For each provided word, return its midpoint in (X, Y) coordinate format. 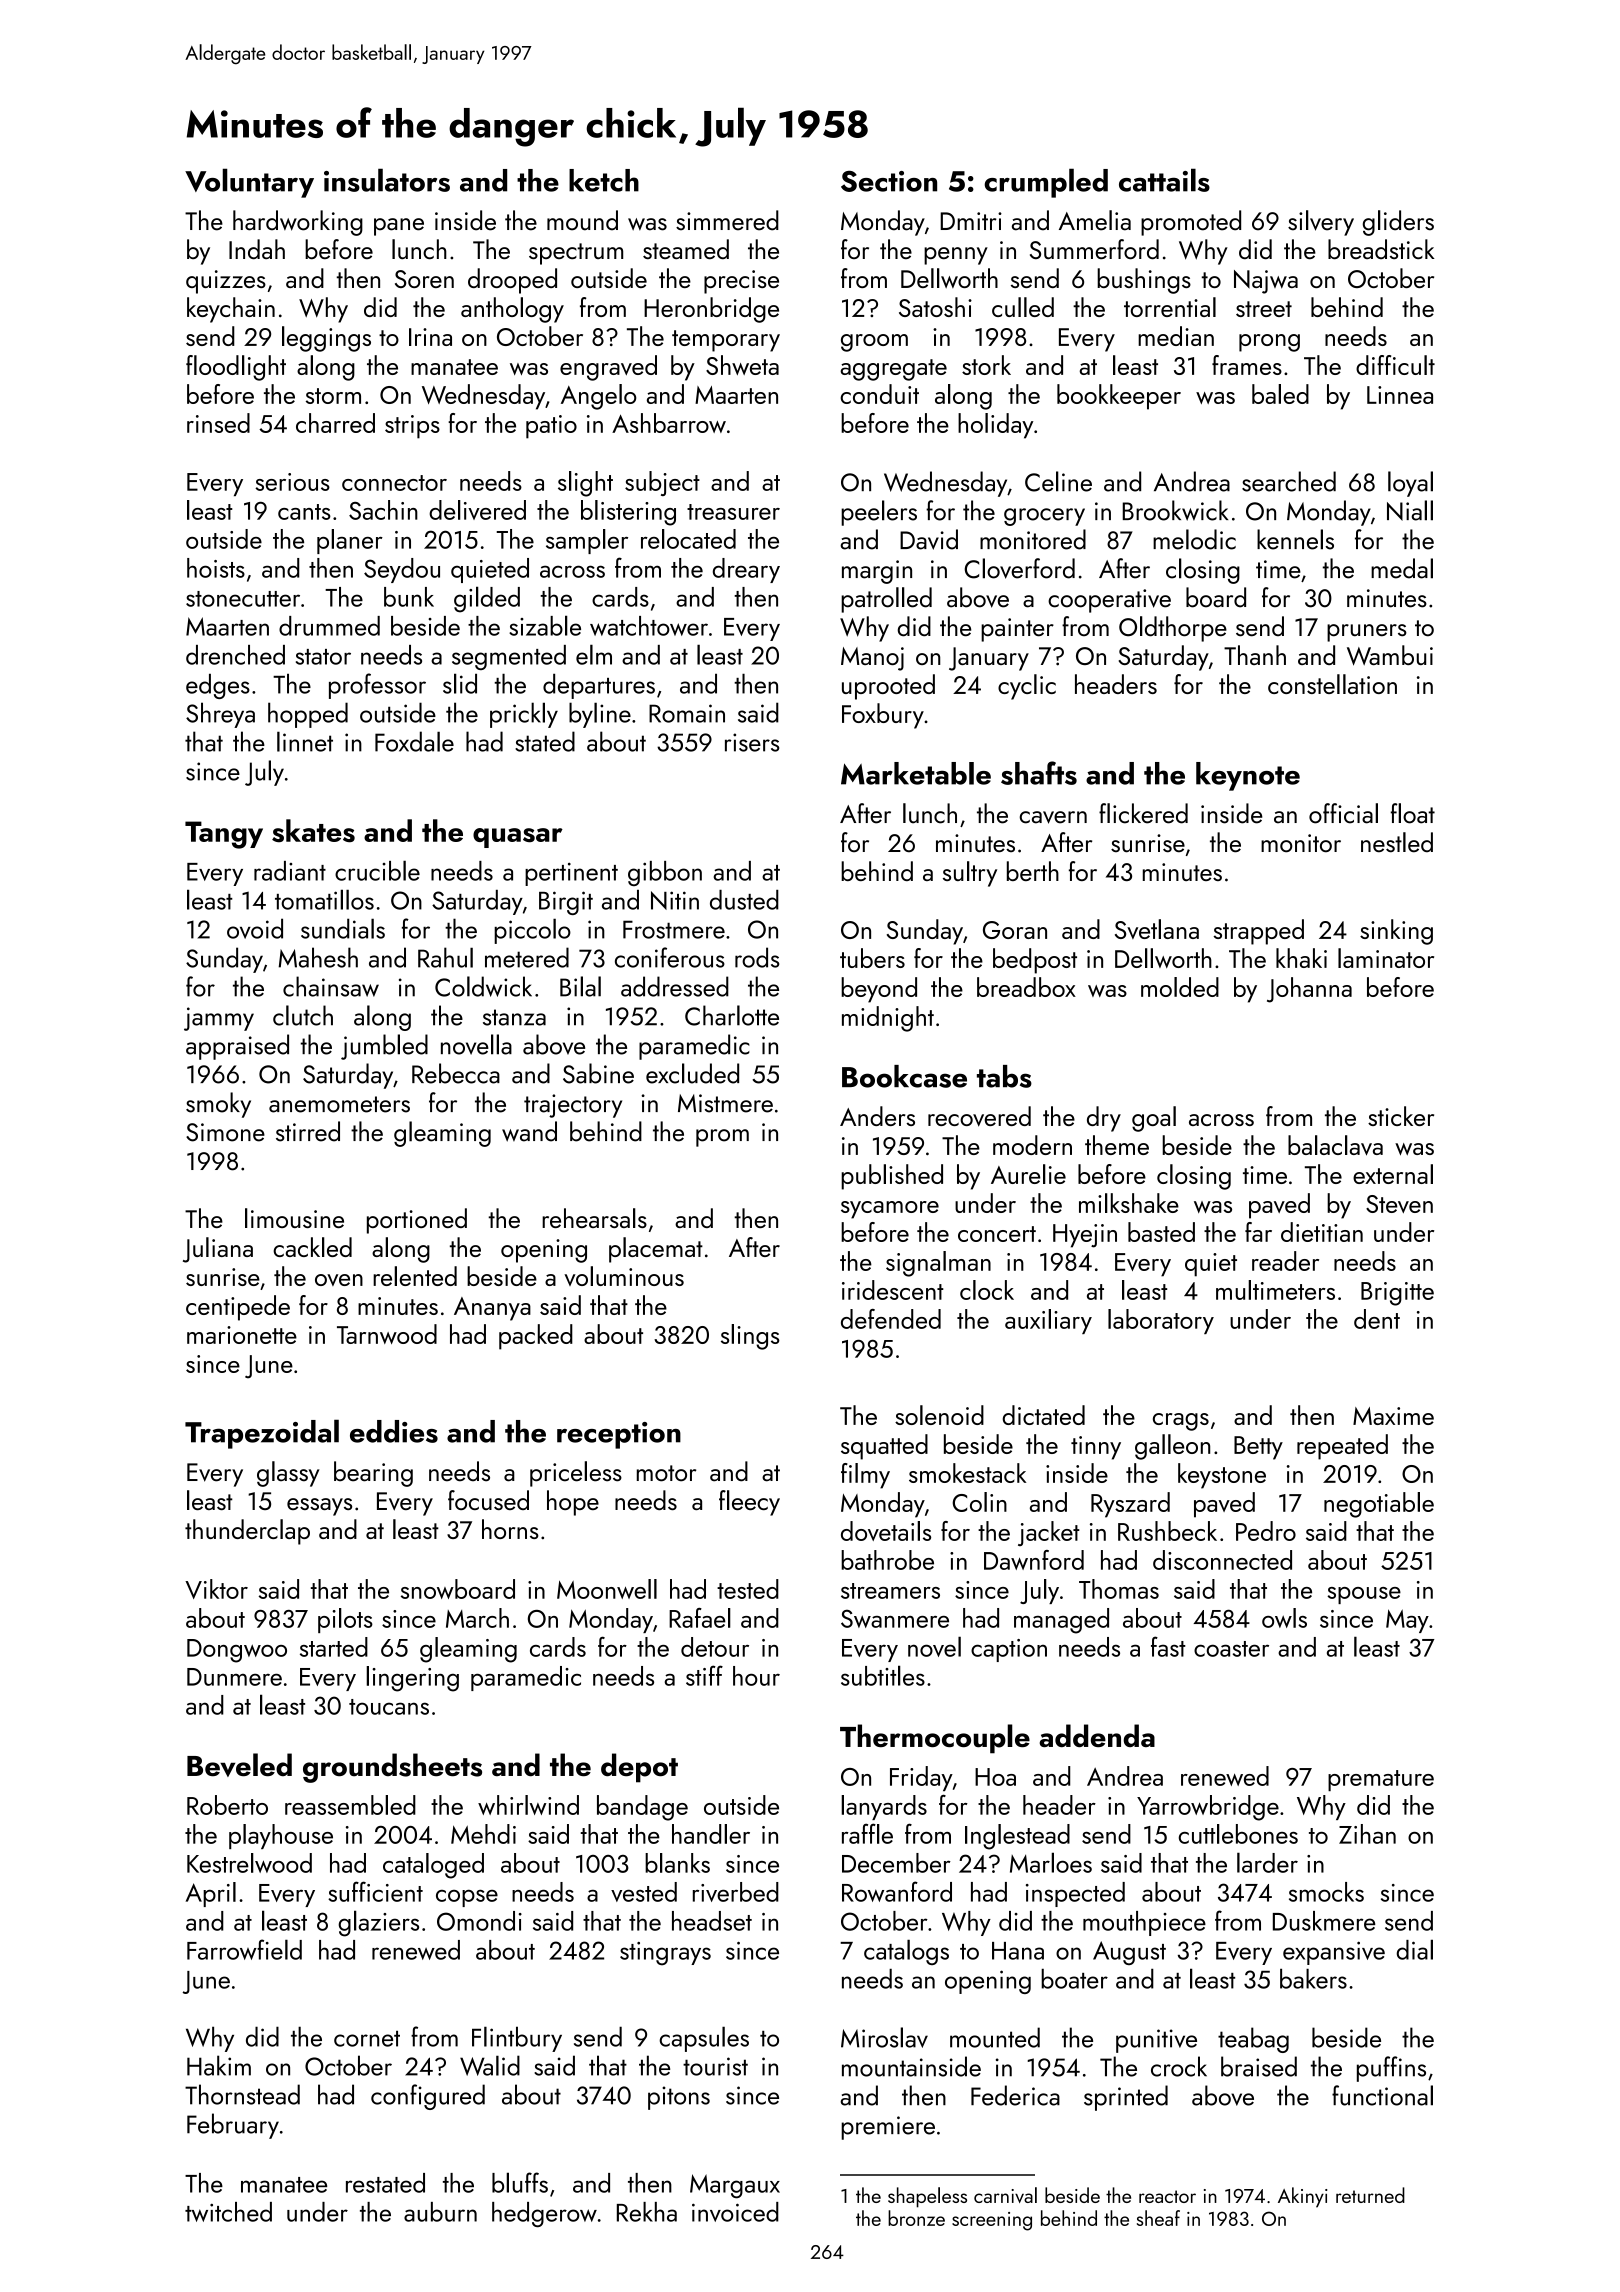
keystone (1222, 1476)
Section (889, 181)
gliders (1398, 223)
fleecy (749, 1503)
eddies (394, 1431)
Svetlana (1157, 929)
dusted (744, 900)
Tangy (224, 835)
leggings (326, 339)
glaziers (378, 1923)
